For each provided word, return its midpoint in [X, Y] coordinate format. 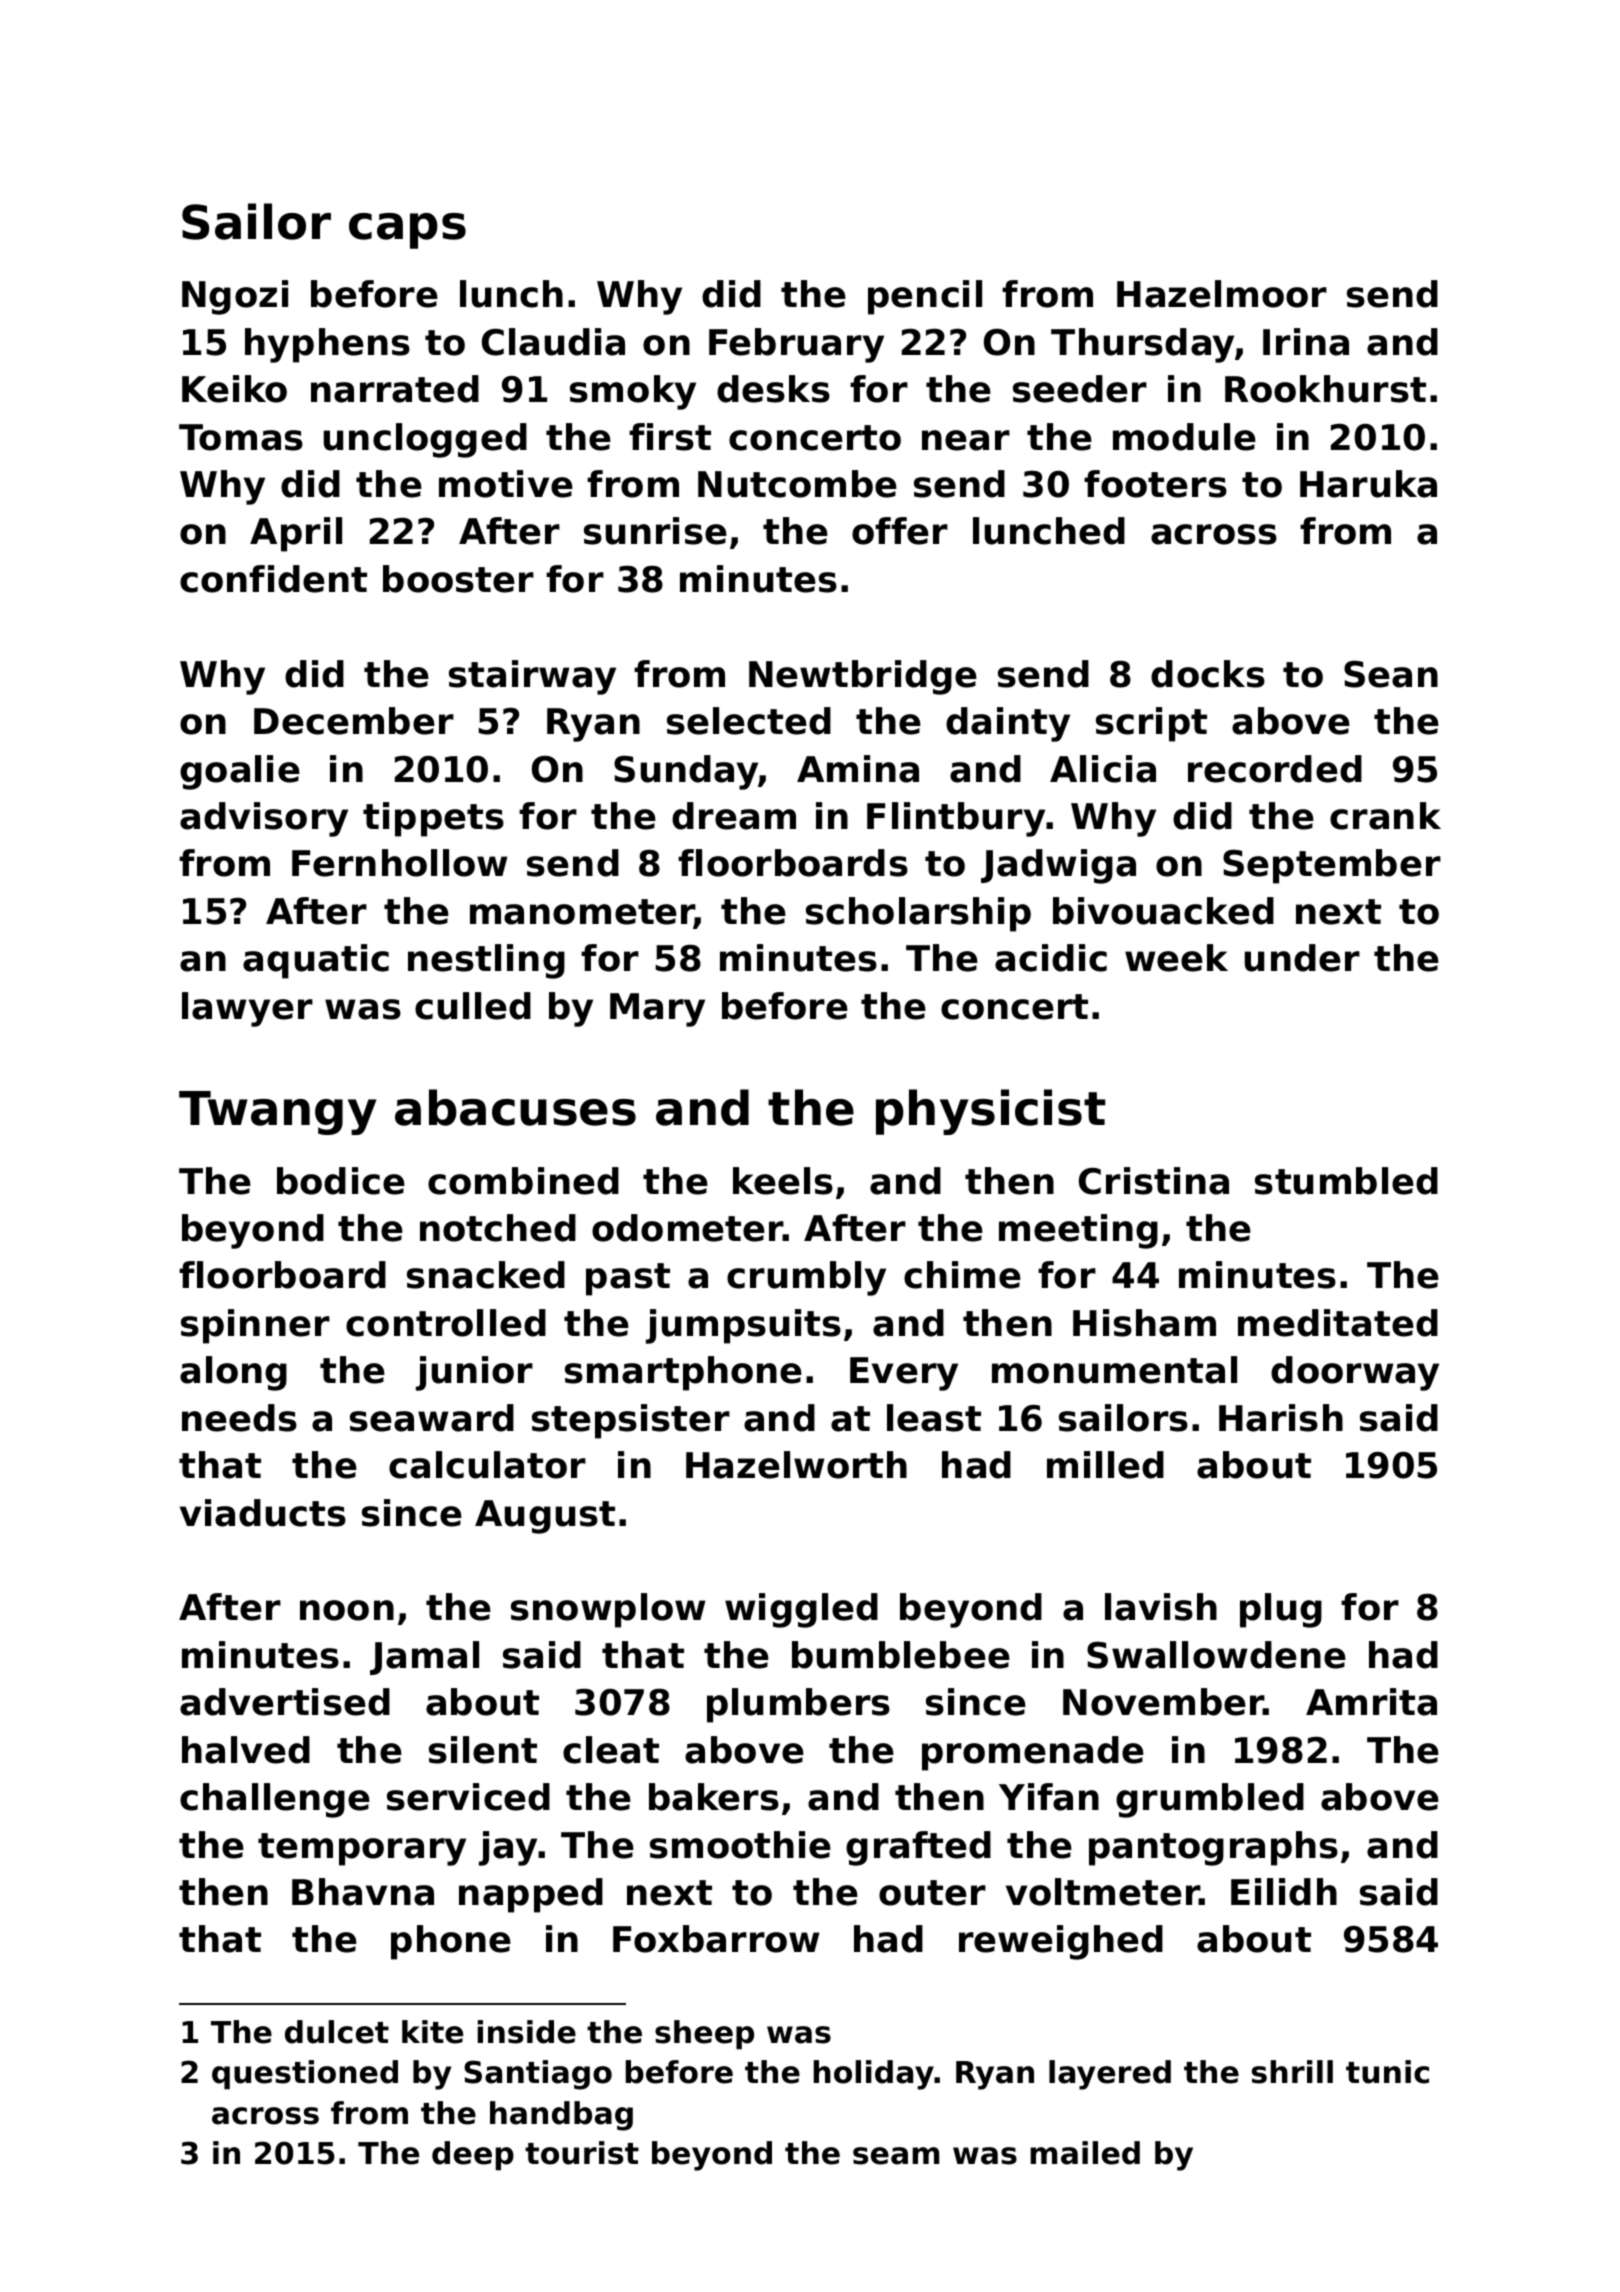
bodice [341, 1181]
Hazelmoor [1222, 294]
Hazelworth [796, 1465]
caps [407, 231]
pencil [925, 297]
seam [896, 2156]
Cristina [1154, 1181]
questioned [305, 2075]
